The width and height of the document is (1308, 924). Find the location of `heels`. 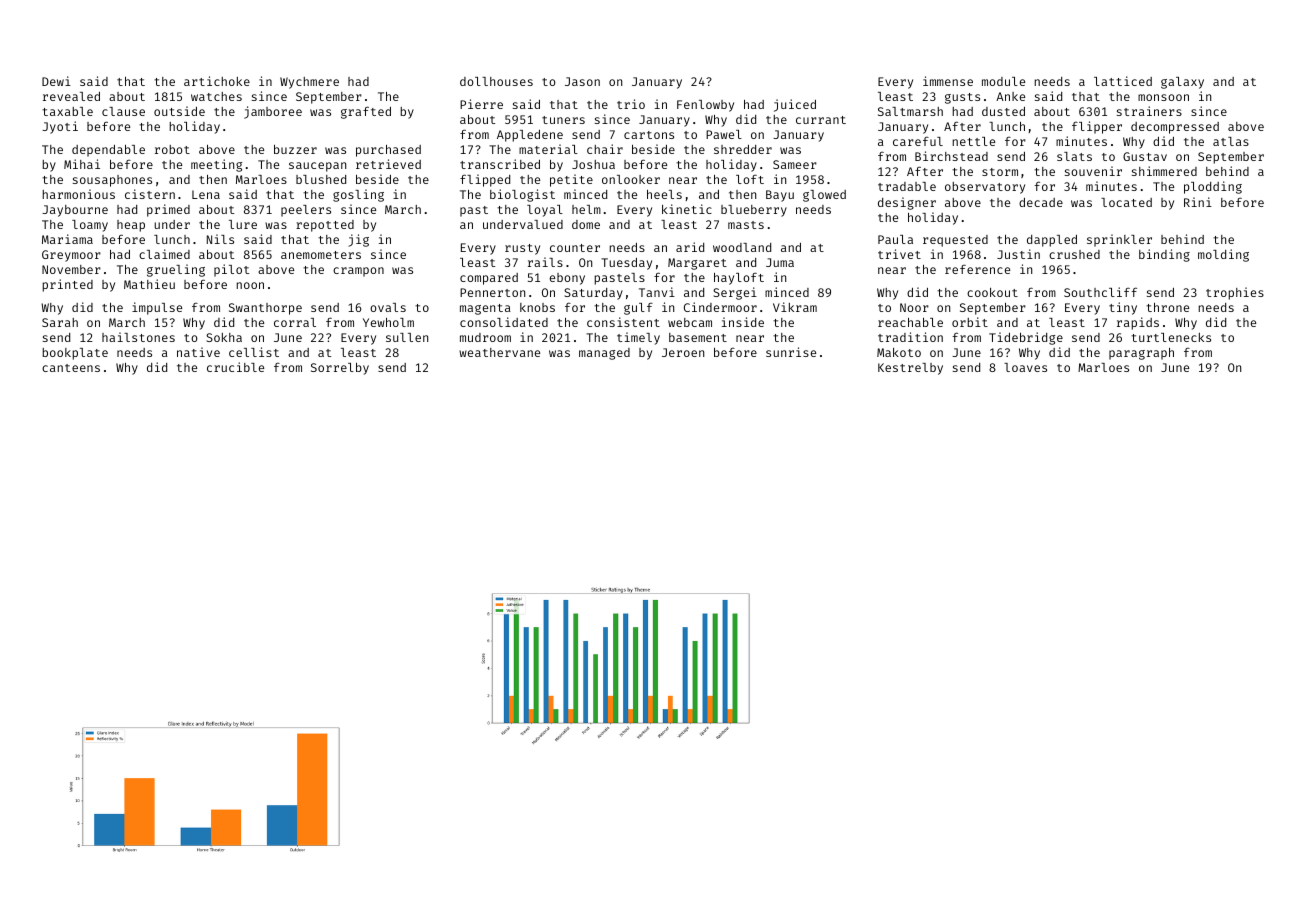

heels is located at coordinates (664, 194).
